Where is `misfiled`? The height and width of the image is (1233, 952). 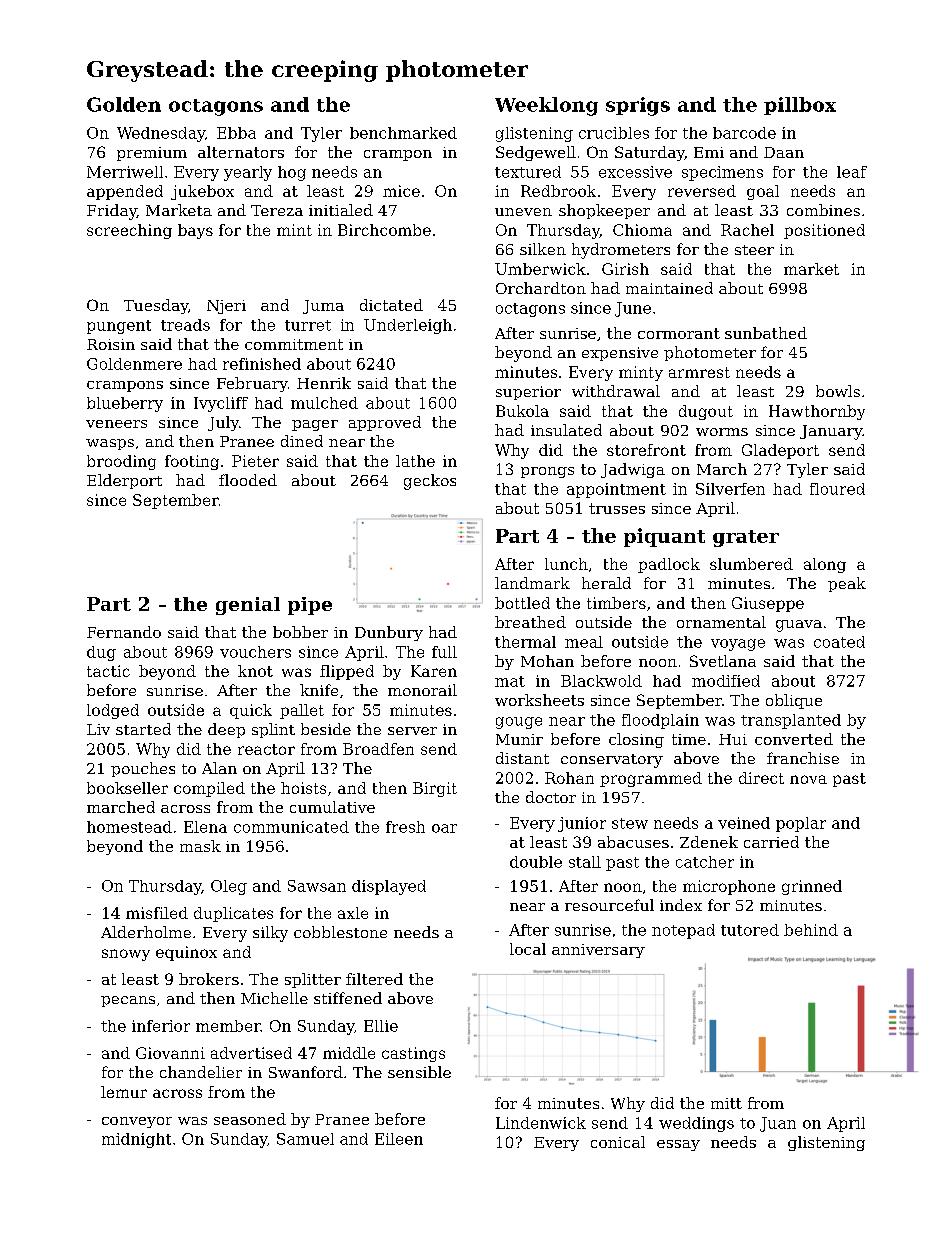
misfiled is located at coordinates (157, 913).
